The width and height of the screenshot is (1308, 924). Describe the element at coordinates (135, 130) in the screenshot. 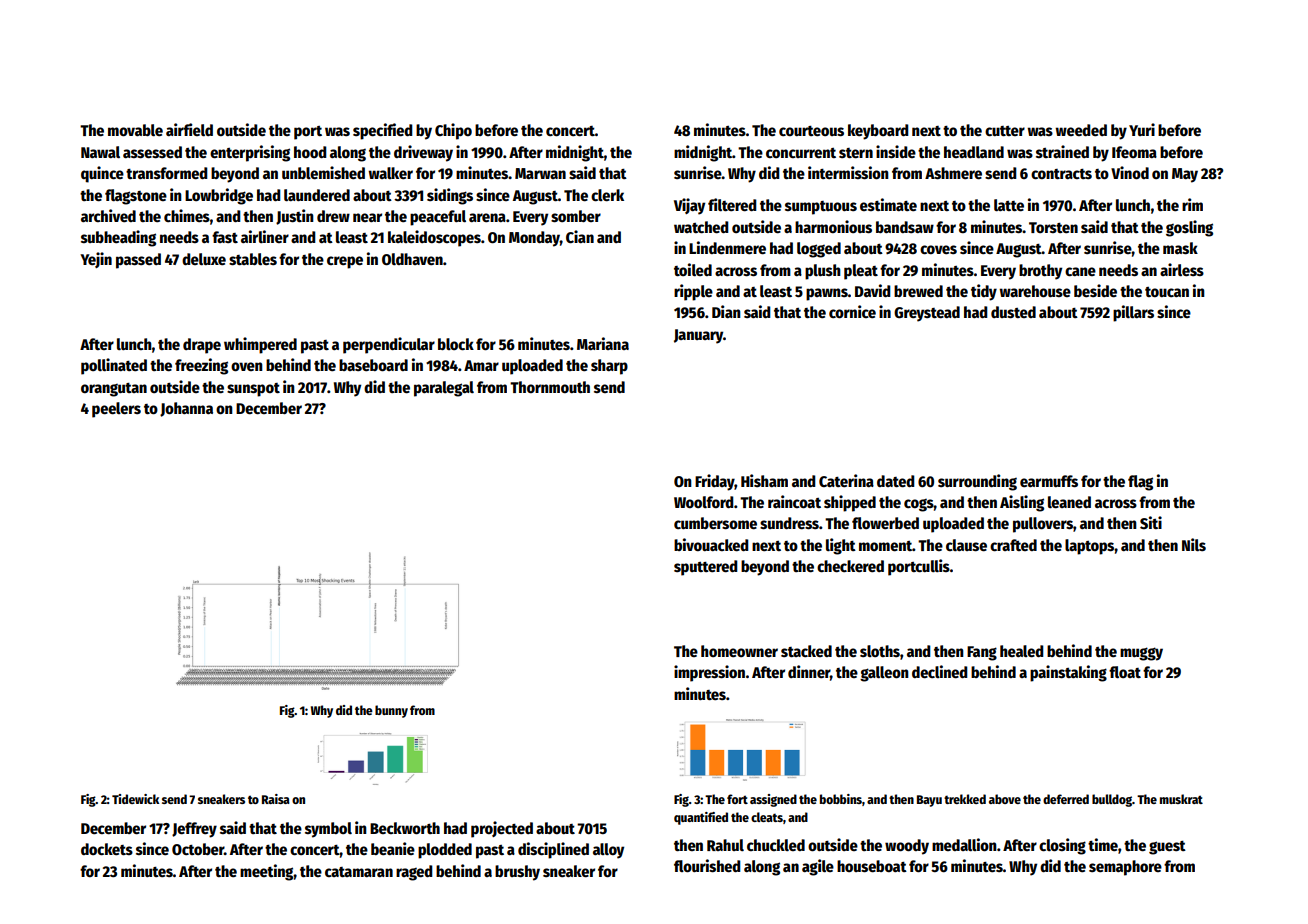

I see `movable` at that location.
